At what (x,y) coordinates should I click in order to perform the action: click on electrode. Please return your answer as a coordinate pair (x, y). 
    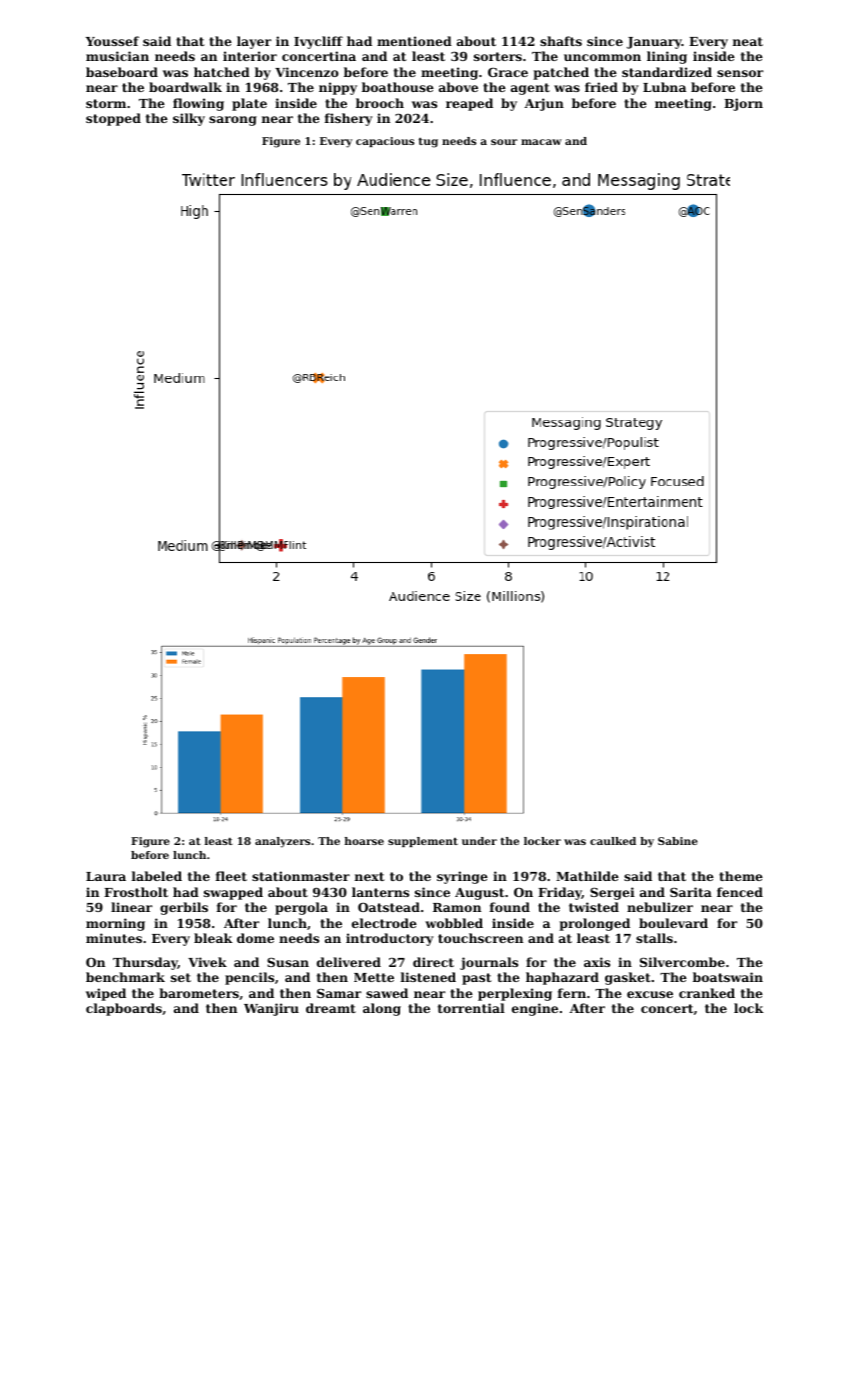
    Looking at the image, I should click on (384, 923).
